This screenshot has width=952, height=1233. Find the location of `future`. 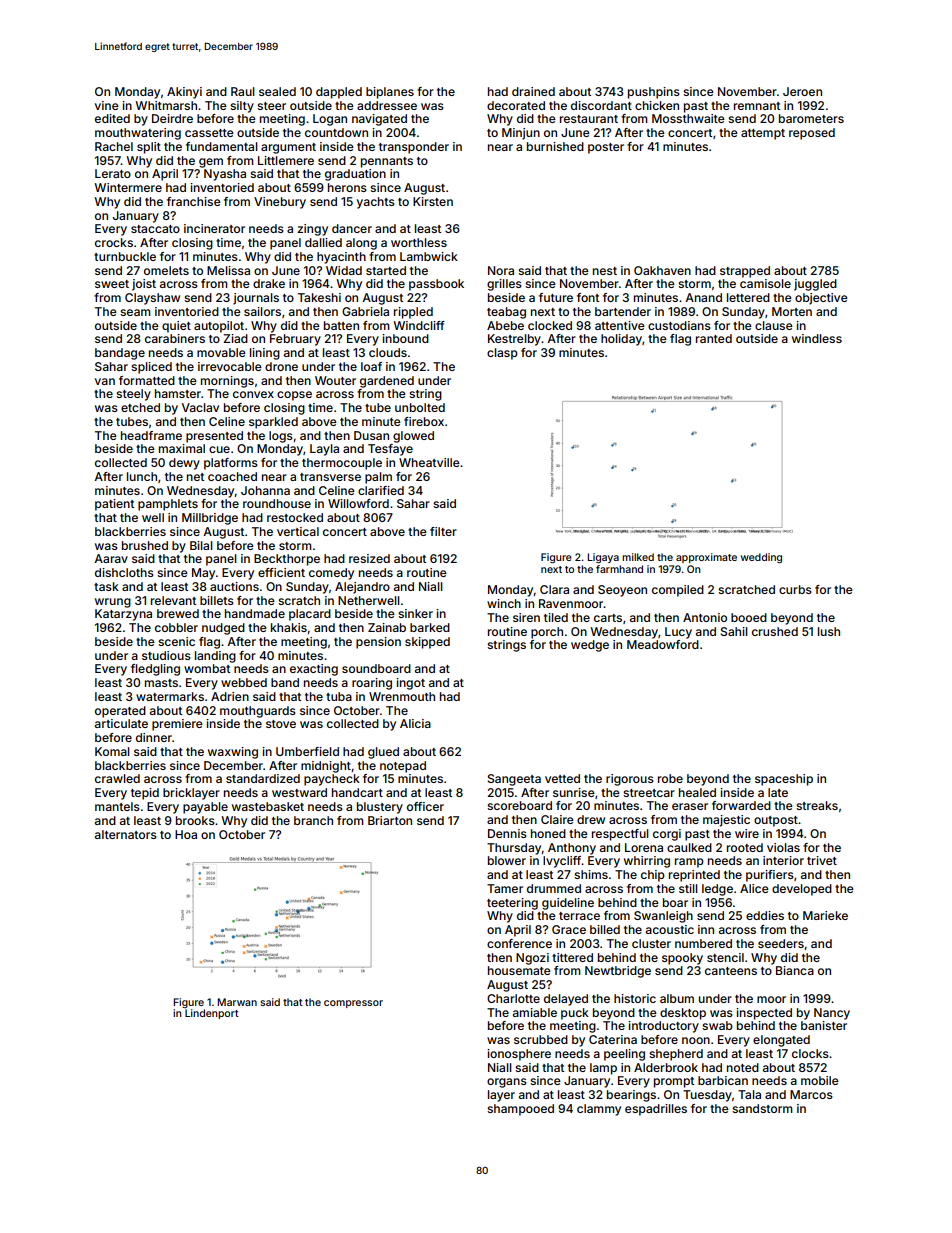

future is located at coordinates (556, 297).
